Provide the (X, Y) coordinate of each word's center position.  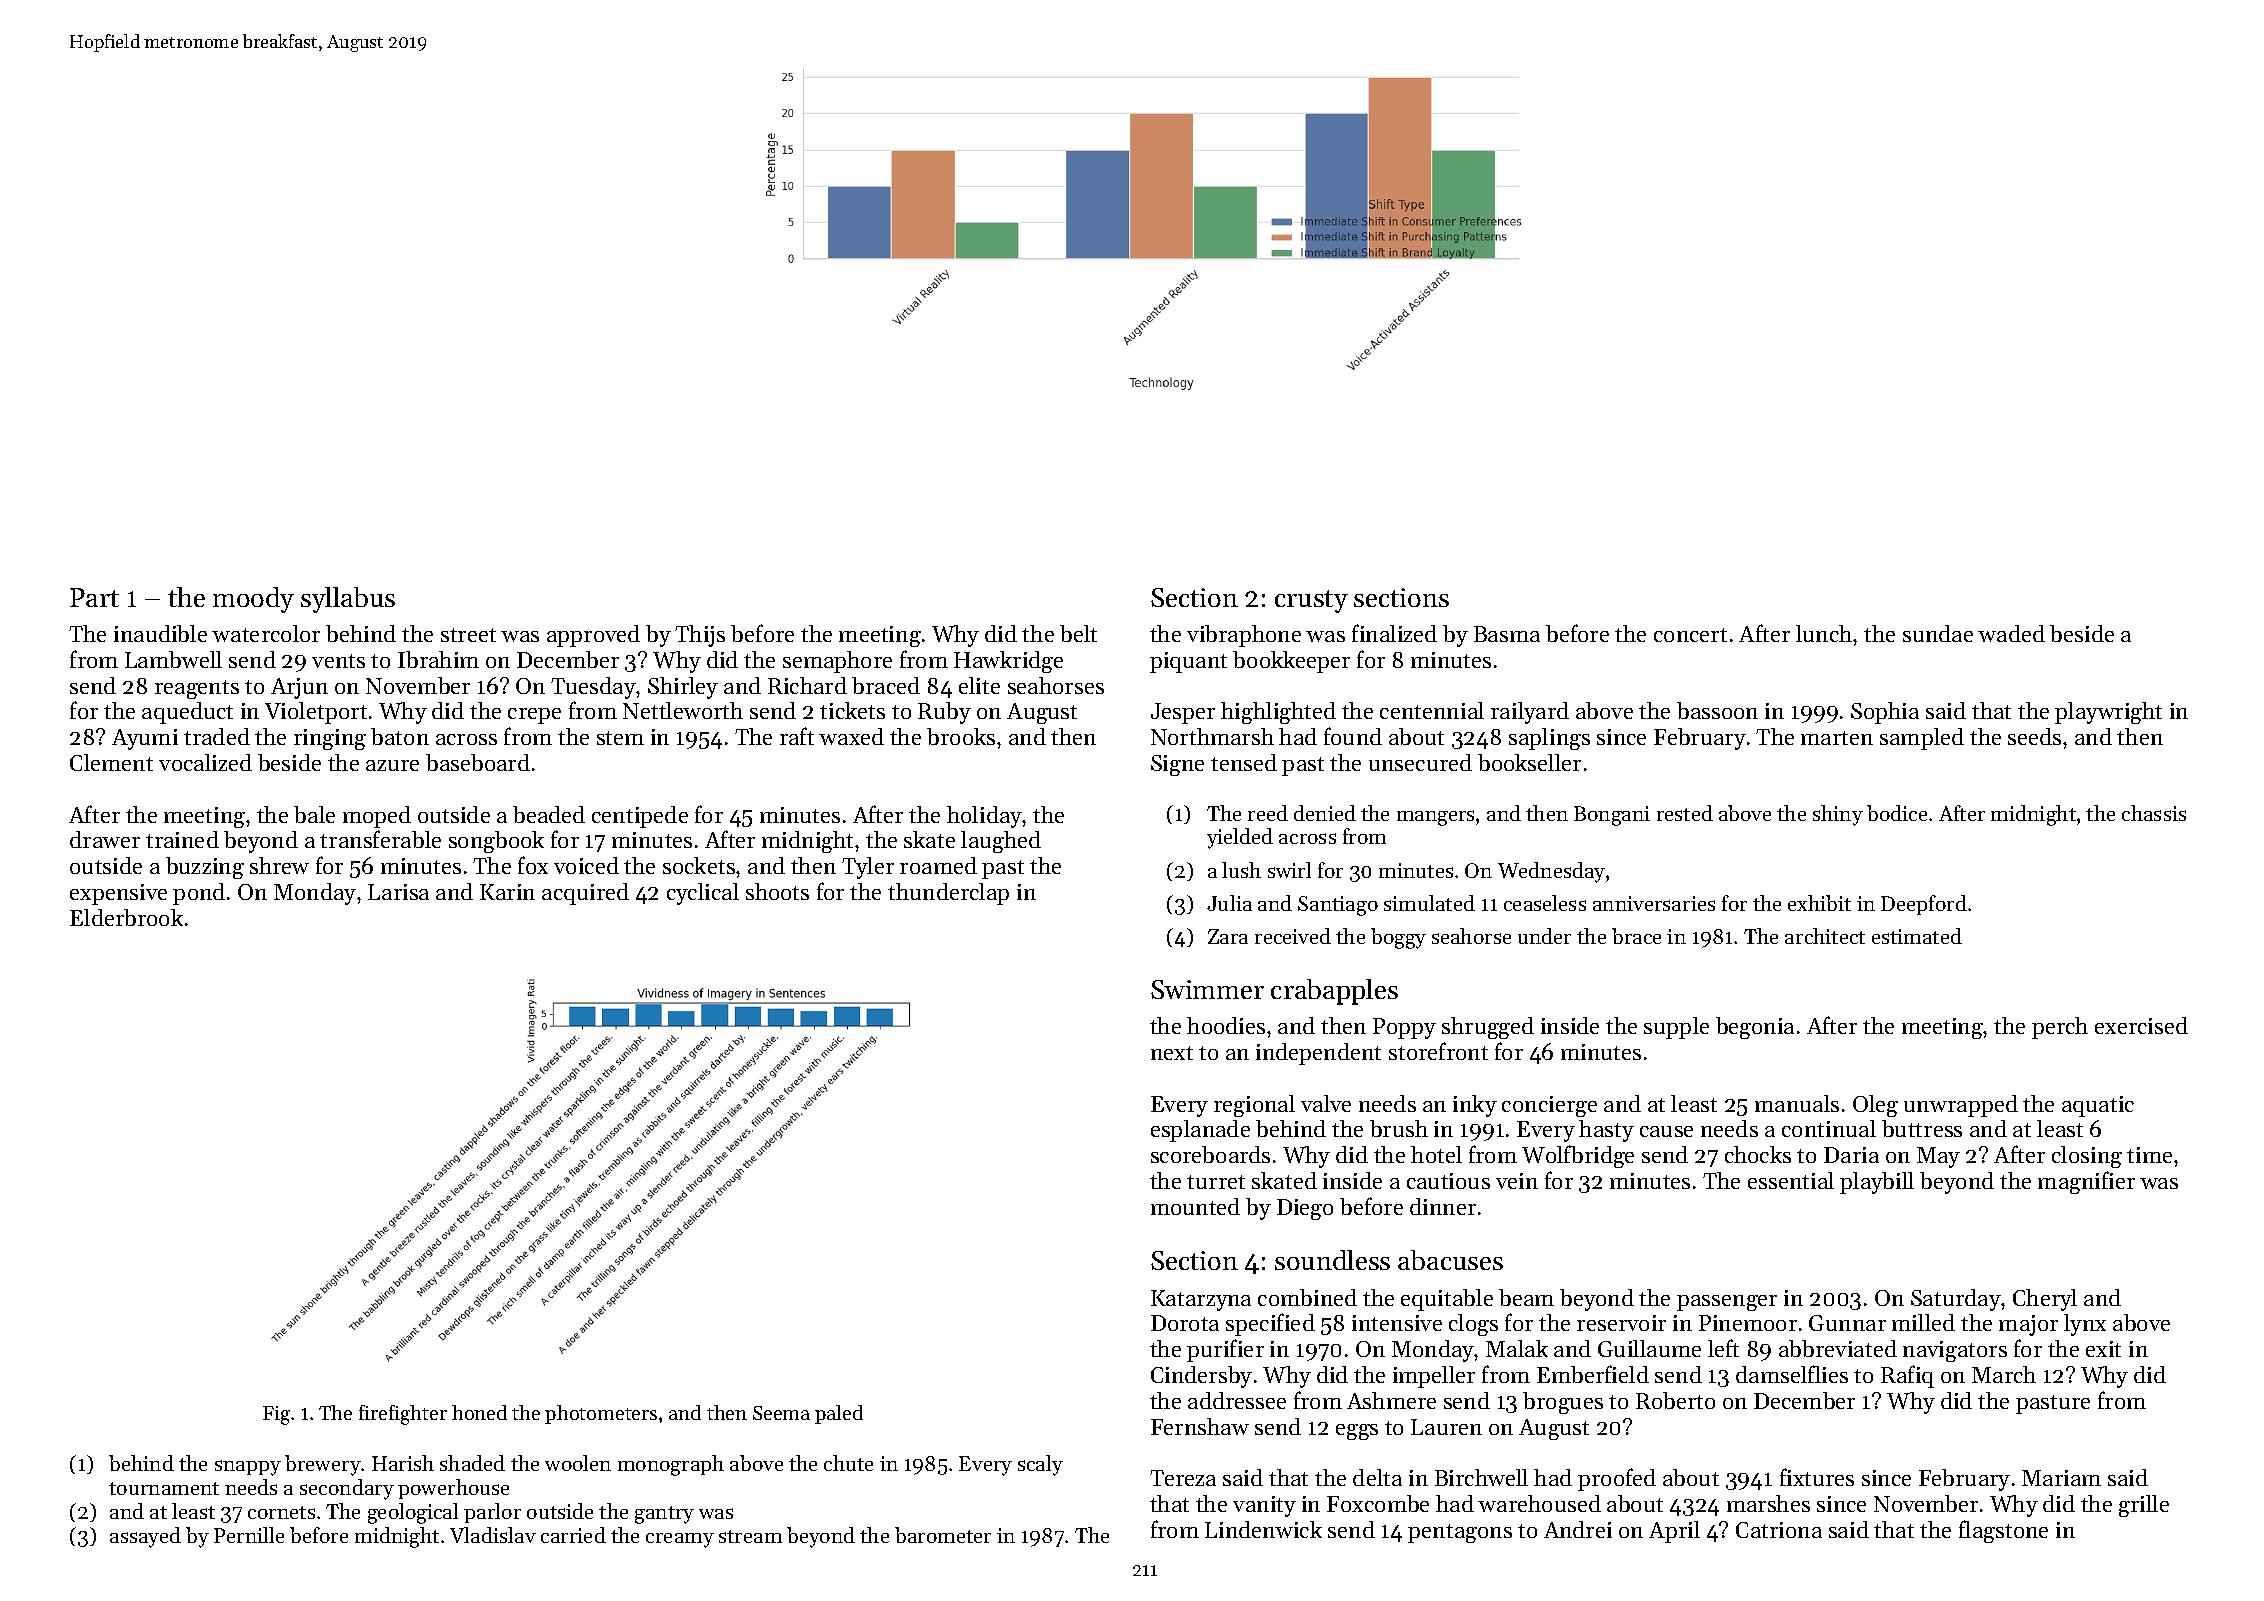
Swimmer (1207, 989)
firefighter (403, 1415)
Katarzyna (1201, 1300)
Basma (1507, 634)
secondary (347, 1489)
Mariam (2061, 1478)
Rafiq (1907, 1376)
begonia (1755, 1028)
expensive (118, 894)
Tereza (1183, 1478)
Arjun (299, 688)
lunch (1824, 633)
